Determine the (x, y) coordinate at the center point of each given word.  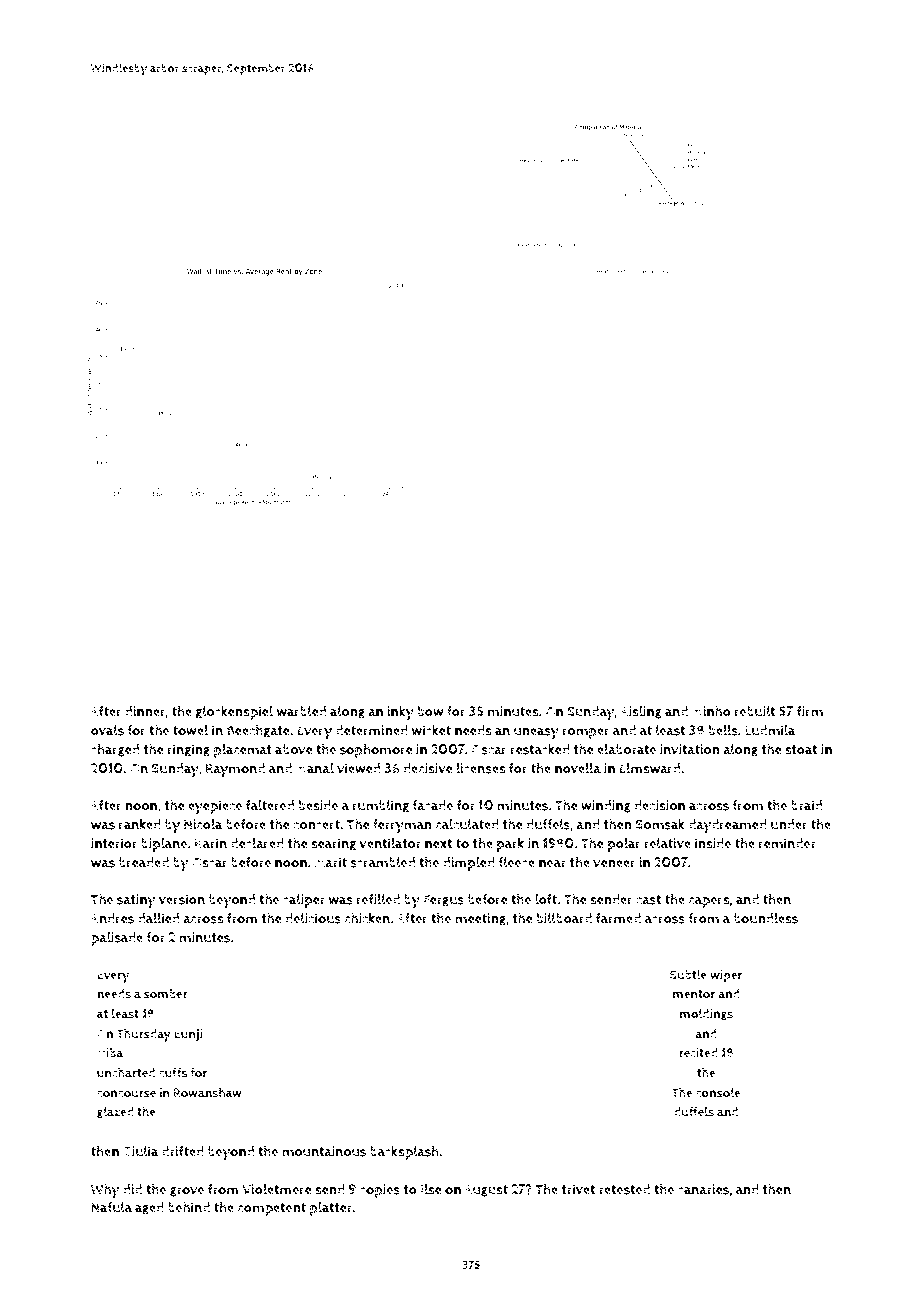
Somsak (660, 824)
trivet (578, 1189)
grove (187, 1192)
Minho (711, 711)
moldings (706, 1014)
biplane (164, 845)
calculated (467, 824)
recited (698, 1053)
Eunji (188, 1035)
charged (115, 750)
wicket (431, 730)
